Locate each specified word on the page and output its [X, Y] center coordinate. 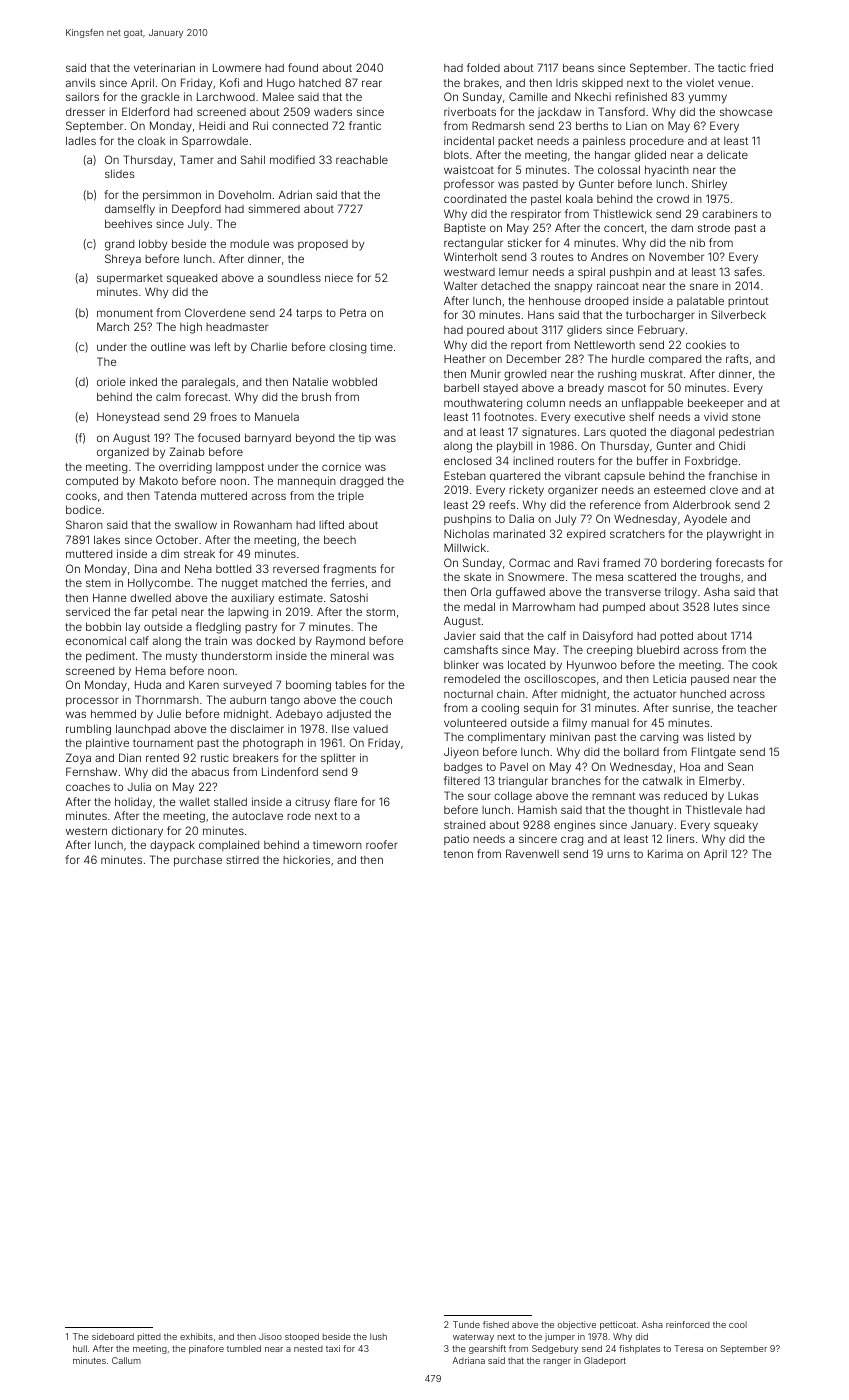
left [222, 346]
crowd [673, 199]
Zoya [78, 759]
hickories [306, 859]
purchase [198, 861]
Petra [353, 312]
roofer [381, 844]
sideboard [113, 1336]
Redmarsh [498, 125]
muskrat [662, 374]
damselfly [130, 210]
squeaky [736, 826]
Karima [665, 853]
